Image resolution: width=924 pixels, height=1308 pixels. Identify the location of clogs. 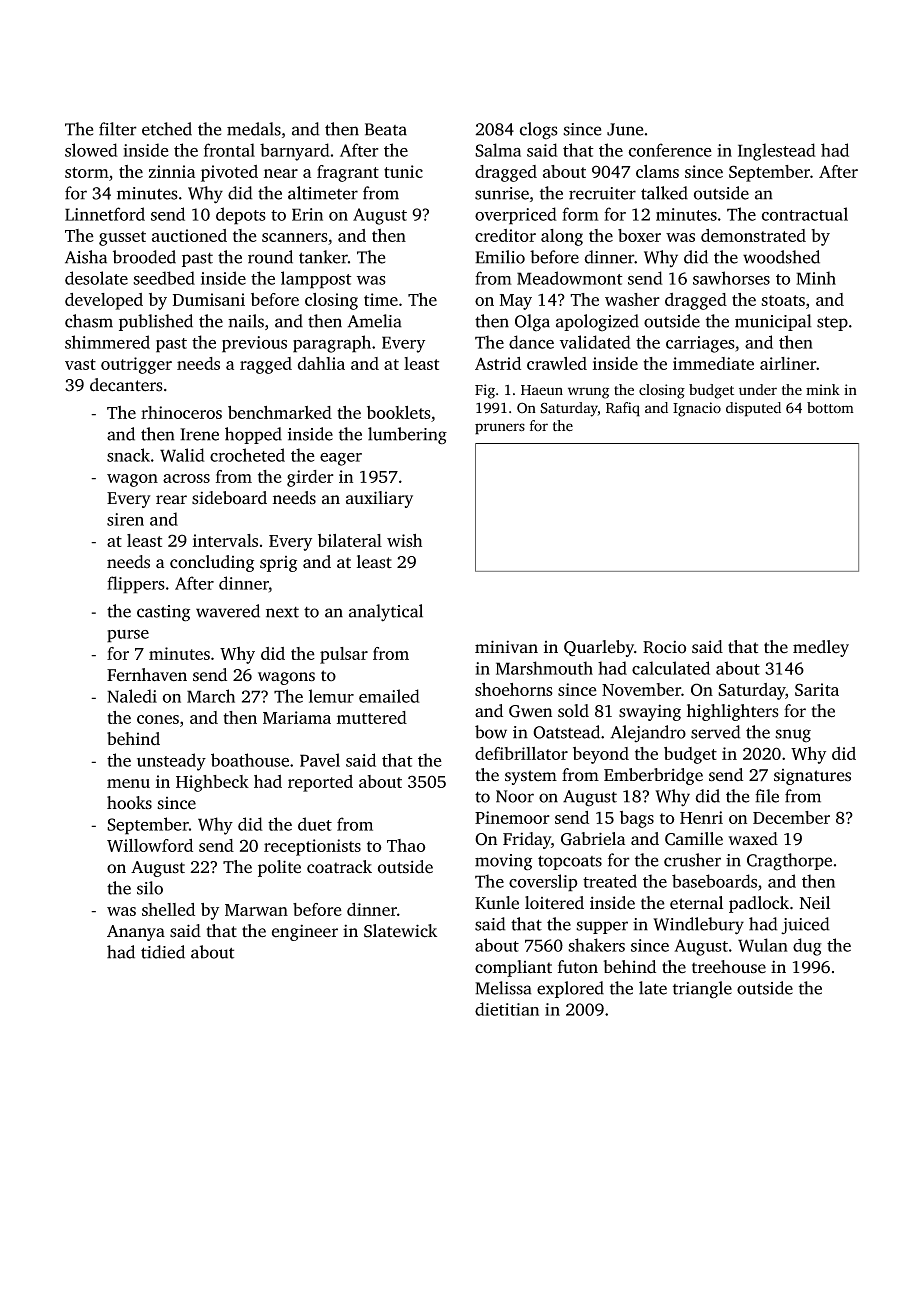
(539, 131).
